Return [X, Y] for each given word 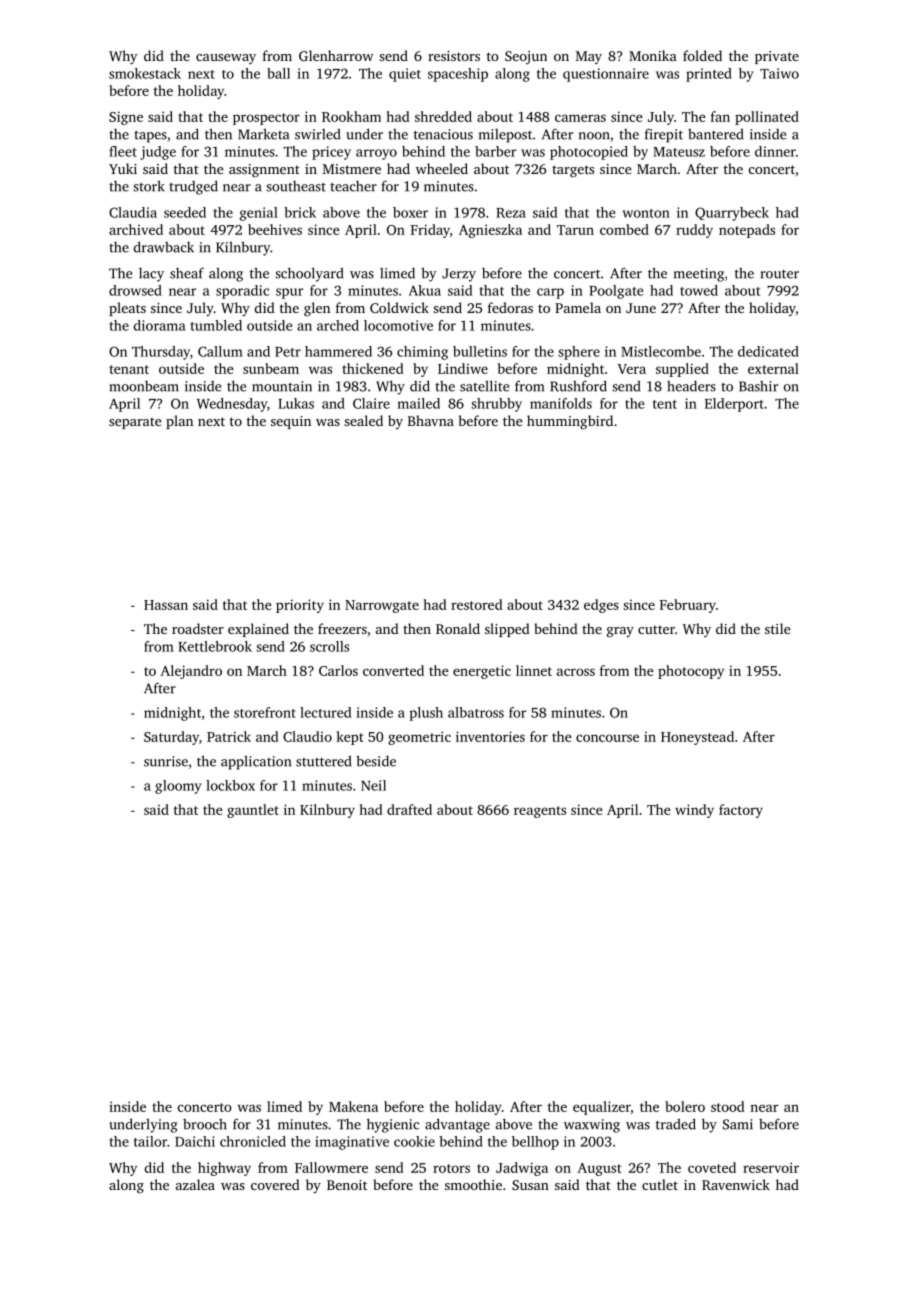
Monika [653, 55]
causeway [226, 59]
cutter [656, 629]
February [687, 606]
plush [426, 714]
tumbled [216, 325]
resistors [454, 56]
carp [550, 293]
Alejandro [191, 672]
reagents [540, 812]
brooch [205, 1124]
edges [601, 606]
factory [741, 811]
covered [275, 1184]
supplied [682, 370]
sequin [291, 422]
